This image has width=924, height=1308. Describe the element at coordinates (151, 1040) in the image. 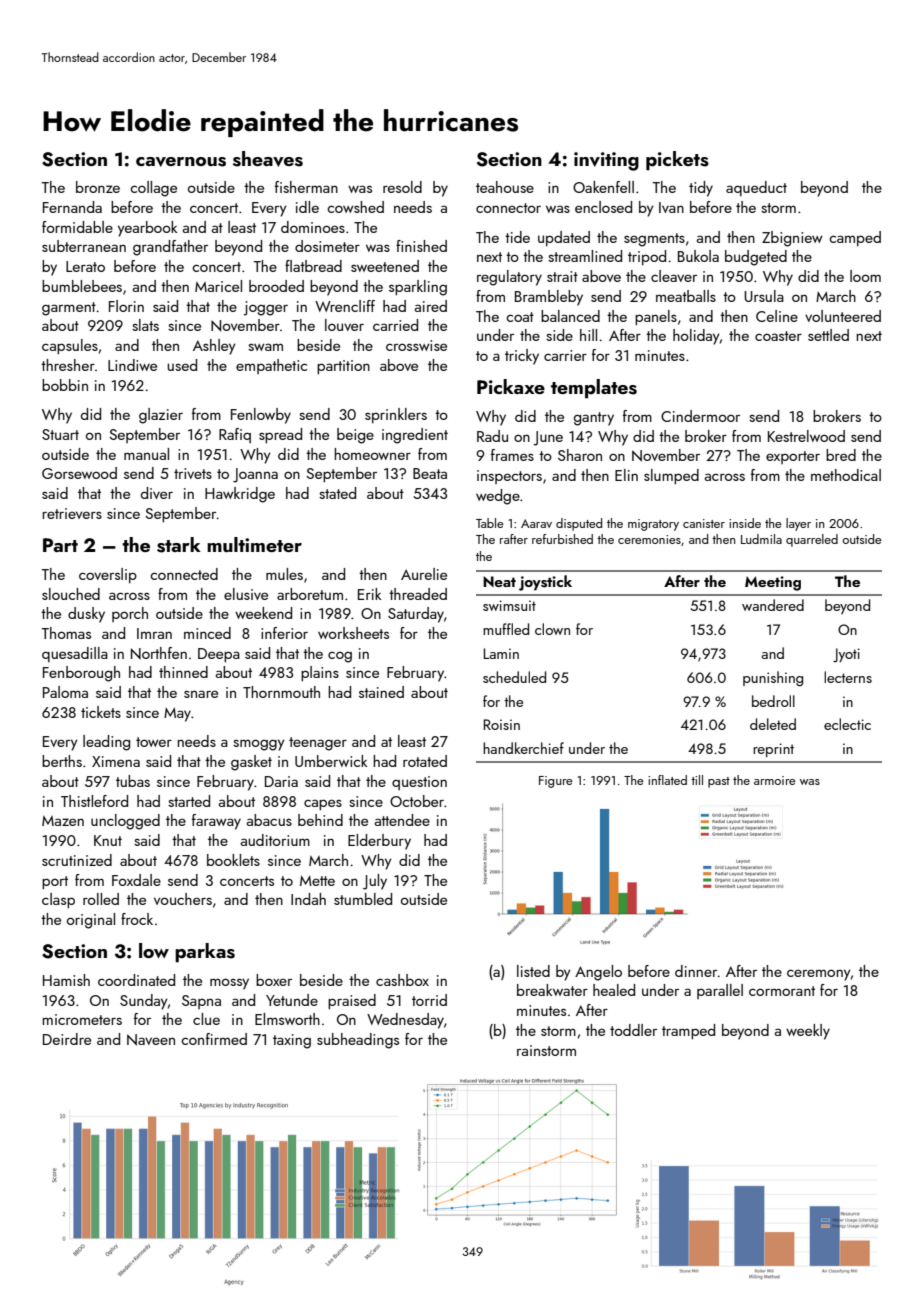

I see `Naveen` at that location.
